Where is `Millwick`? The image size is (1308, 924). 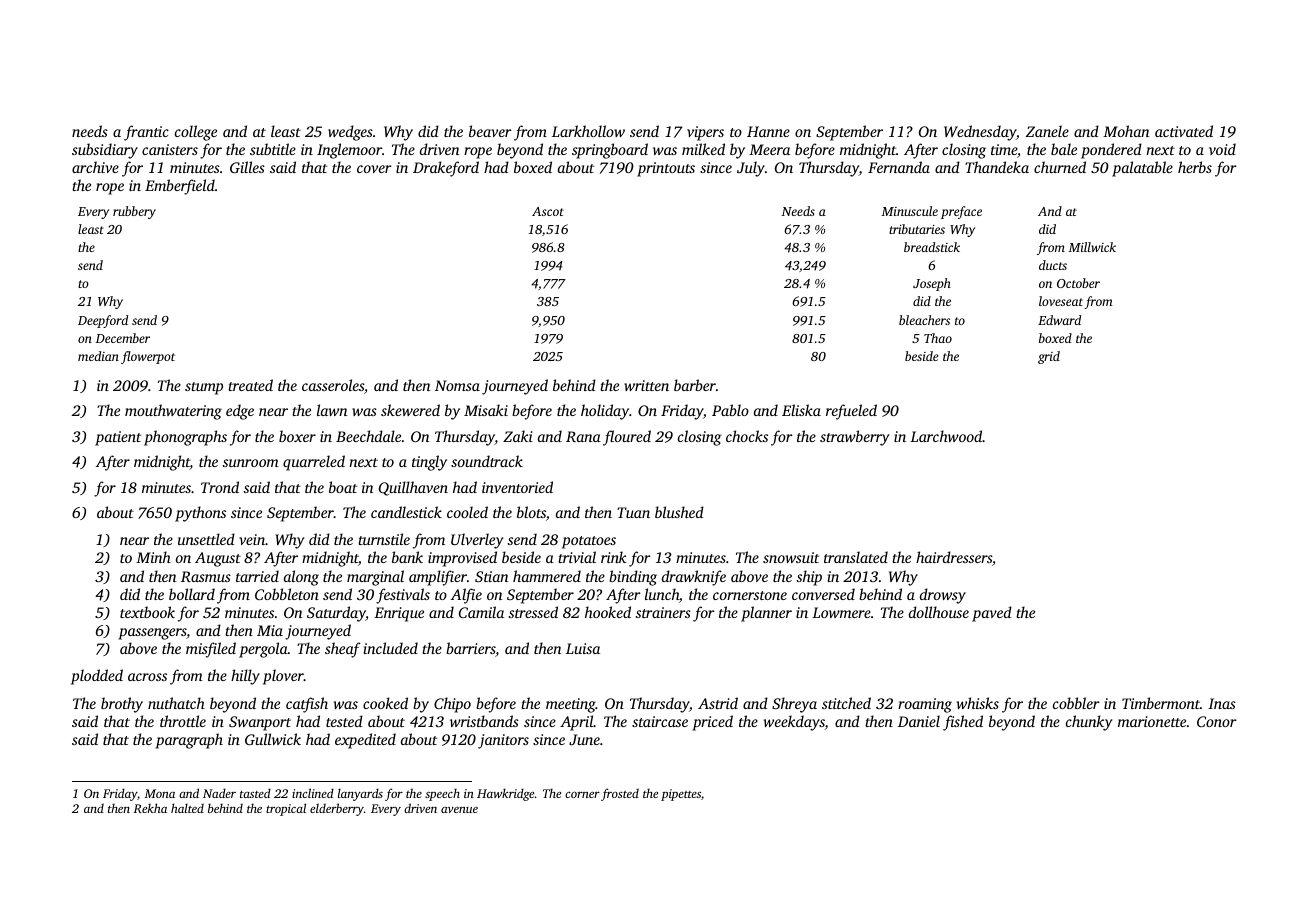
Millwick is located at coordinates (1092, 247).
